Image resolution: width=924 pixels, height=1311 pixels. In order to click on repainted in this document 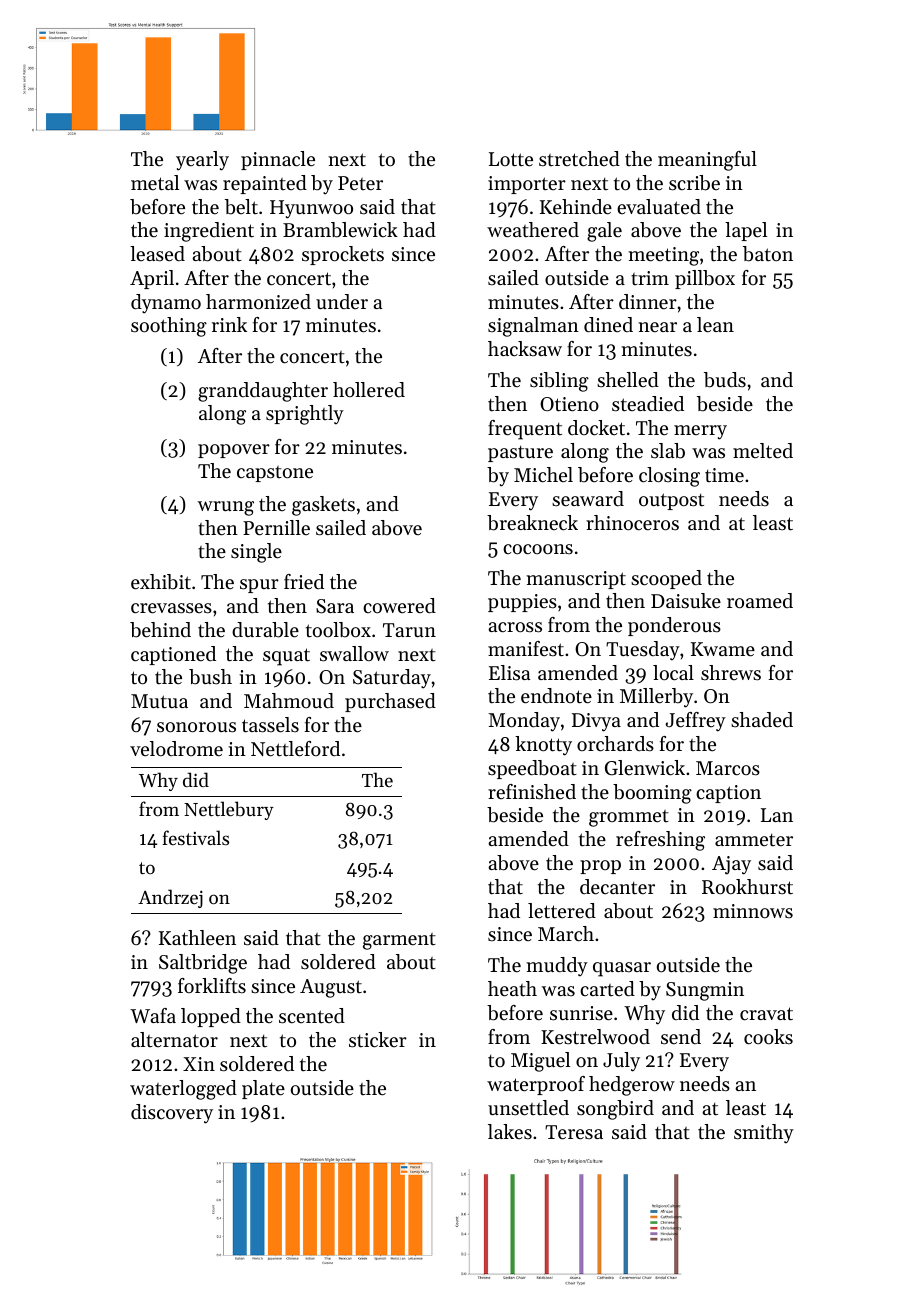, I will do `click(265, 184)`.
